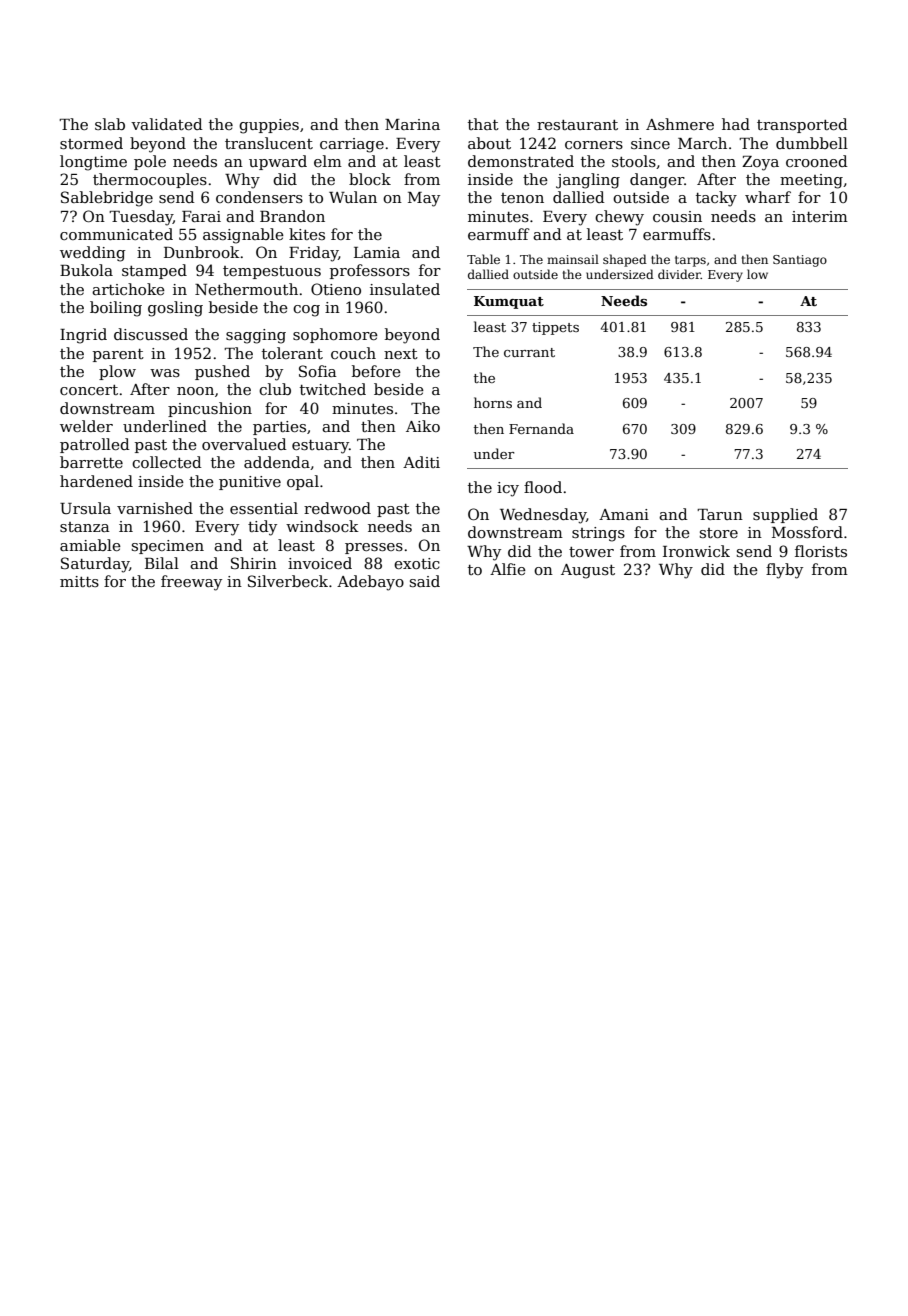 The height and width of the screenshot is (1316, 908). Describe the element at coordinates (785, 515) in the screenshot. I see `supplied` at that location.
